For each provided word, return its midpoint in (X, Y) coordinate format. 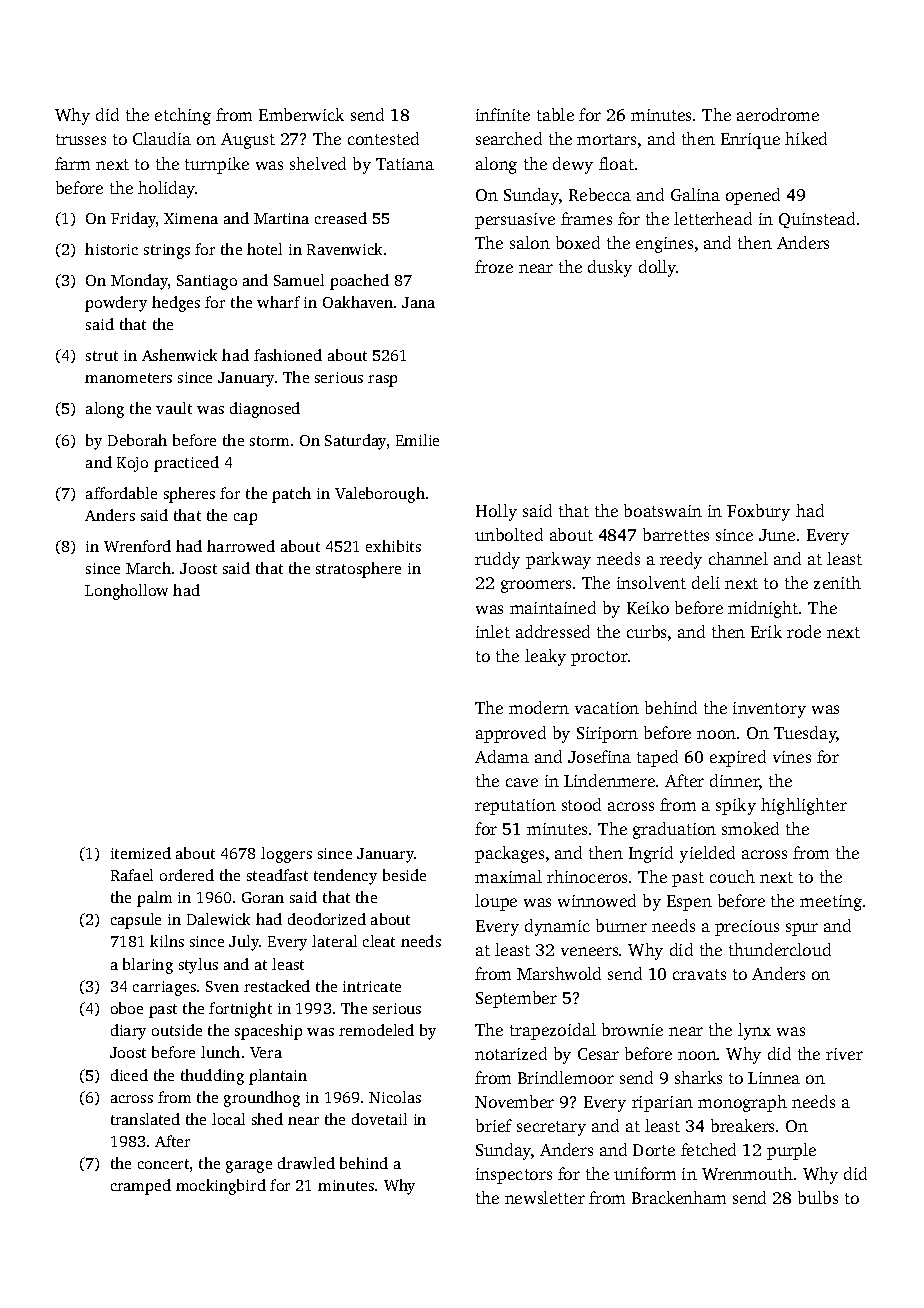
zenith (837, 582)
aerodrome (778, 114)
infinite (503, 114)
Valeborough (380, 495)
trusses (81, 139)
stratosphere (358, 570)
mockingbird (221, 1187)
